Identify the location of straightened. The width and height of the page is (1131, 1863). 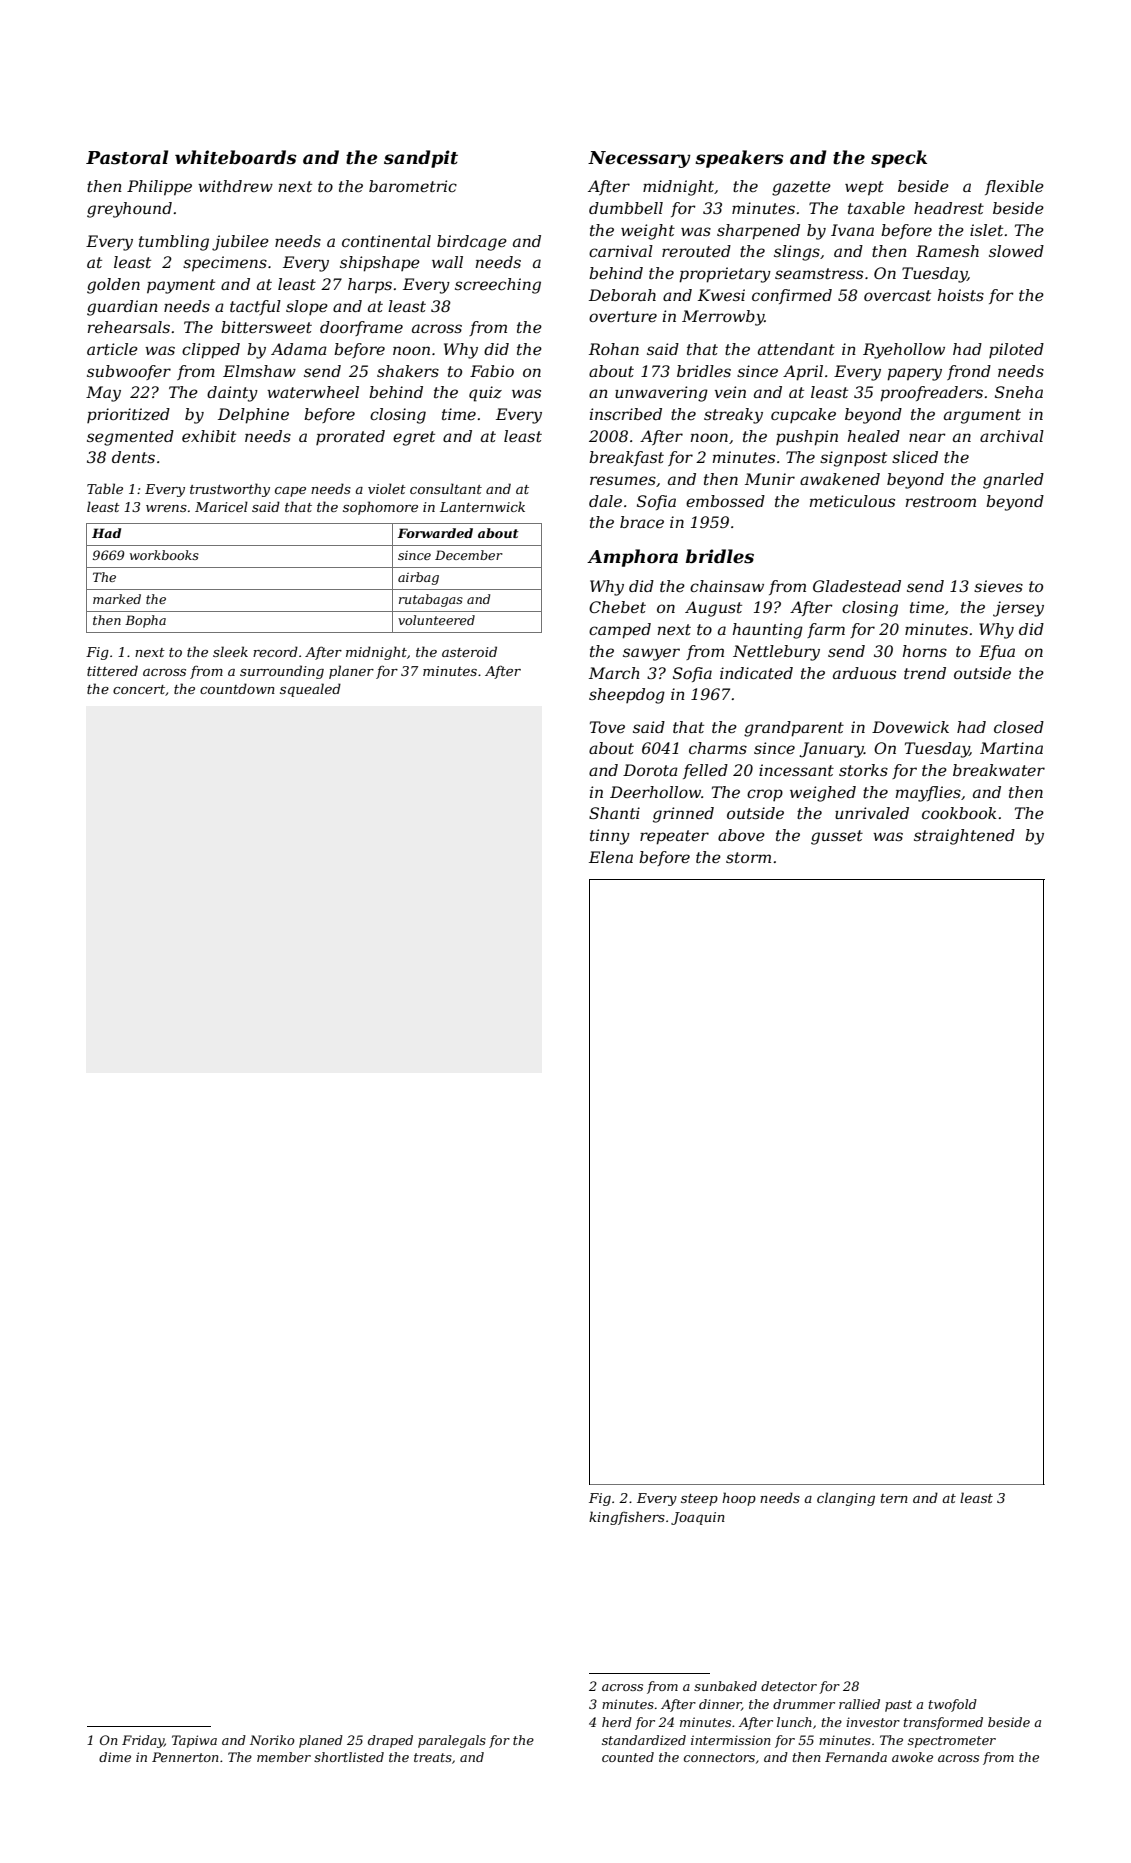
(964, 837).
